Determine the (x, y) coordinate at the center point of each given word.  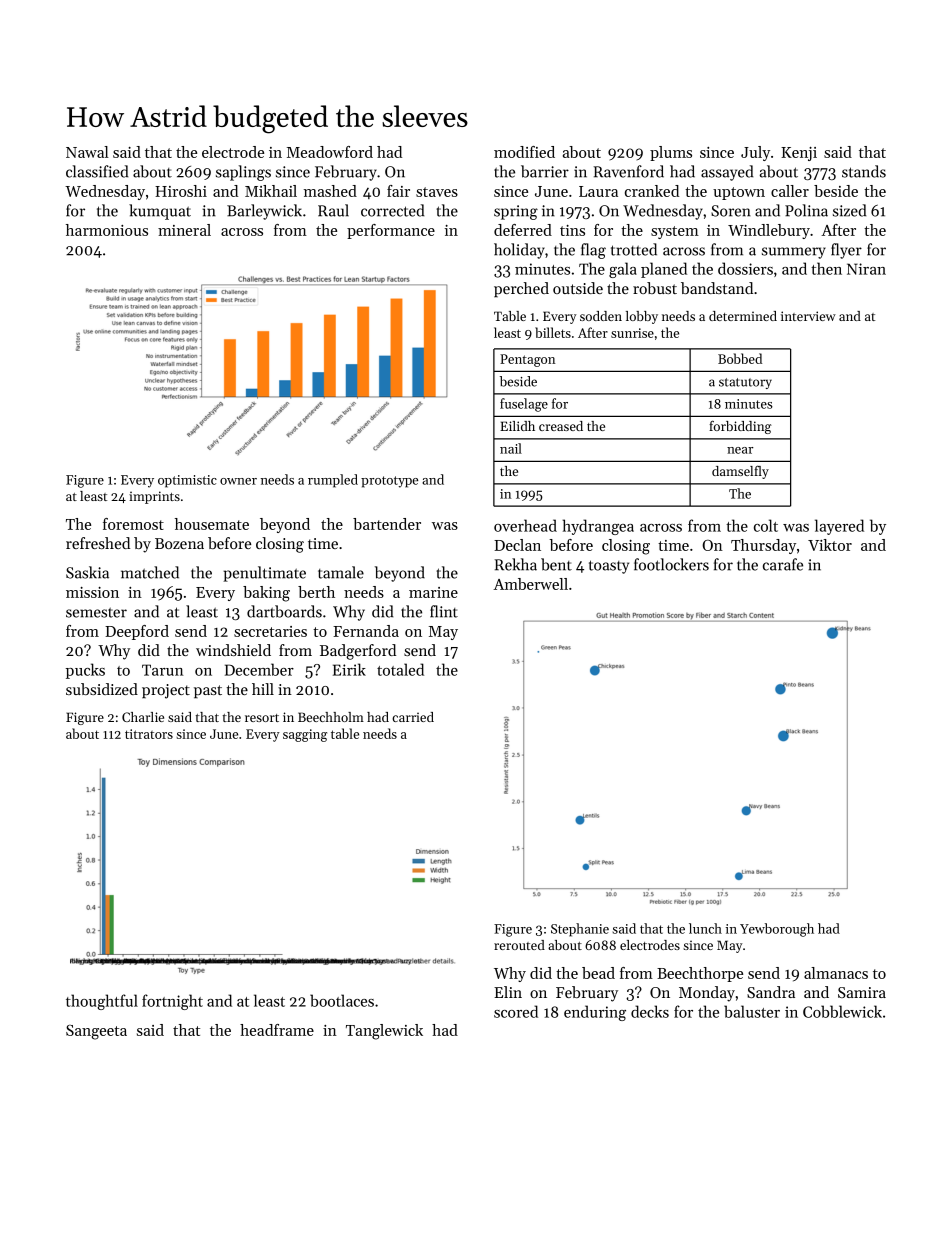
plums (671, 153)
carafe (783, 564)
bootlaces (342, 1000)
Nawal (87, 152)
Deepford (137, 632)
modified (524, 152)
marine (433, 592)
